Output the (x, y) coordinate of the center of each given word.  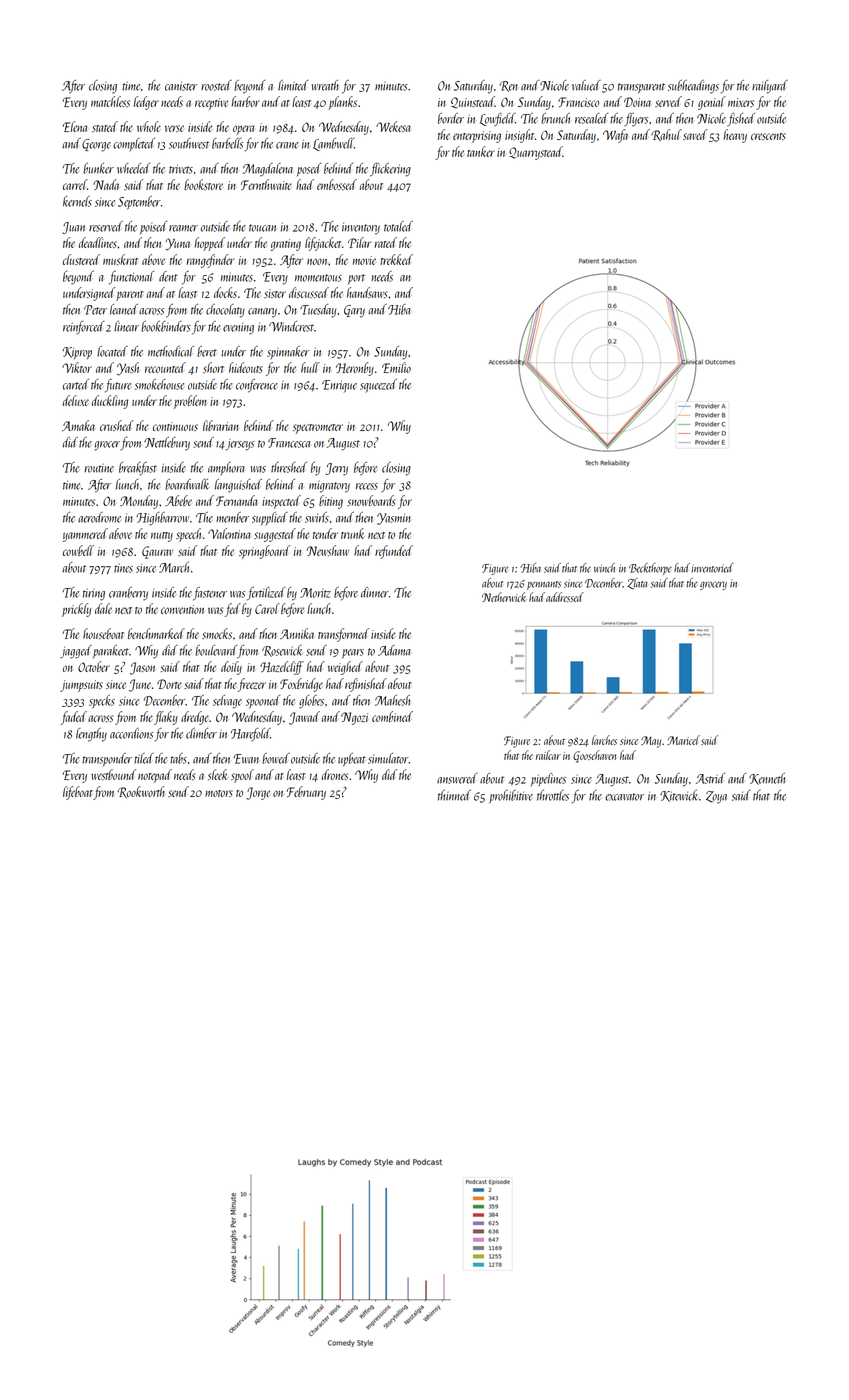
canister (181, 86)
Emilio (396, 367)
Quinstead (473, 102)
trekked (396, 259)
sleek (218, 774)
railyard (770, 87)
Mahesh (392, 700)
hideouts (246, 367)
